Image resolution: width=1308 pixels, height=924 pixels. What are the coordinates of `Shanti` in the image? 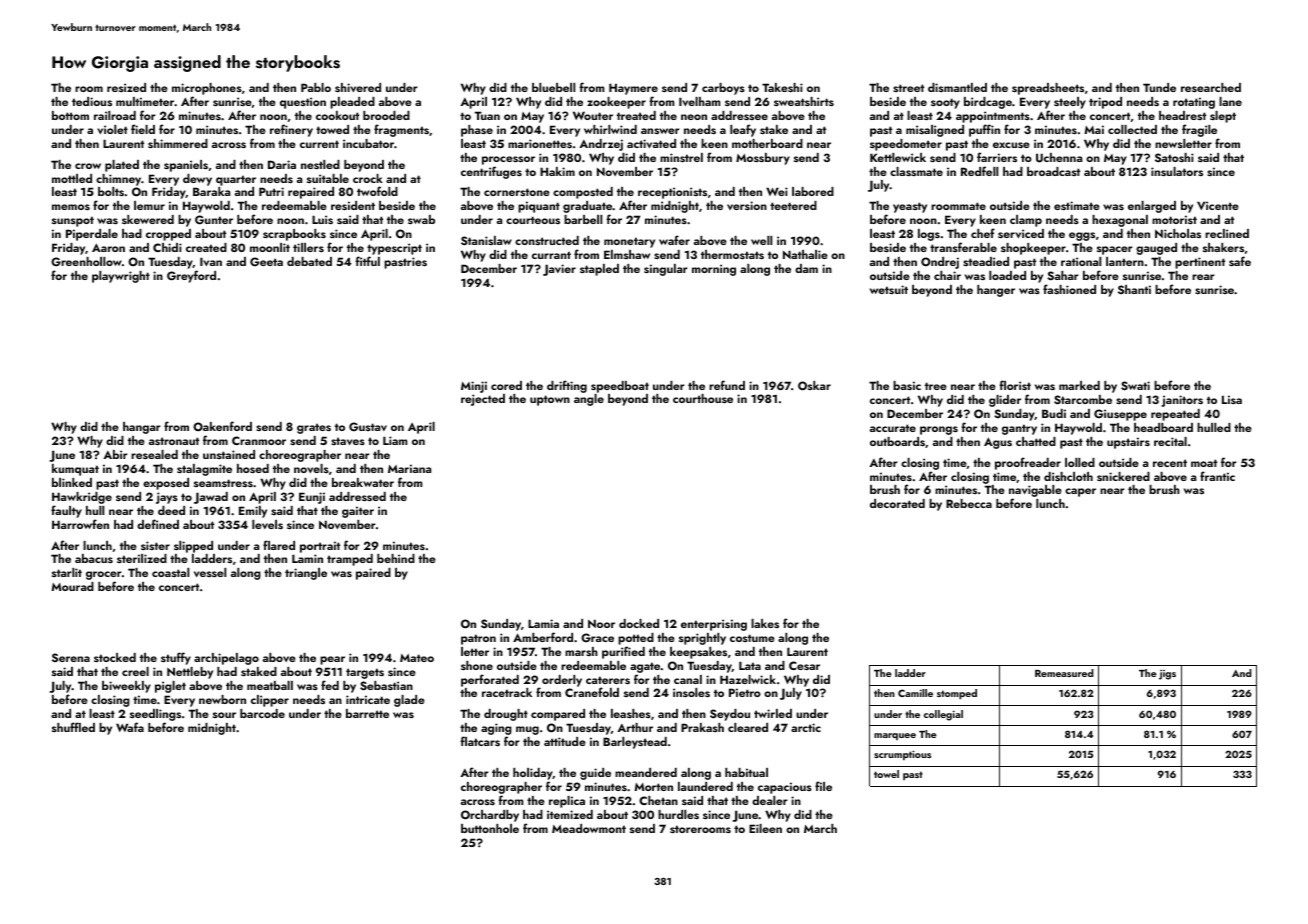 It's located at (1134, 289).
